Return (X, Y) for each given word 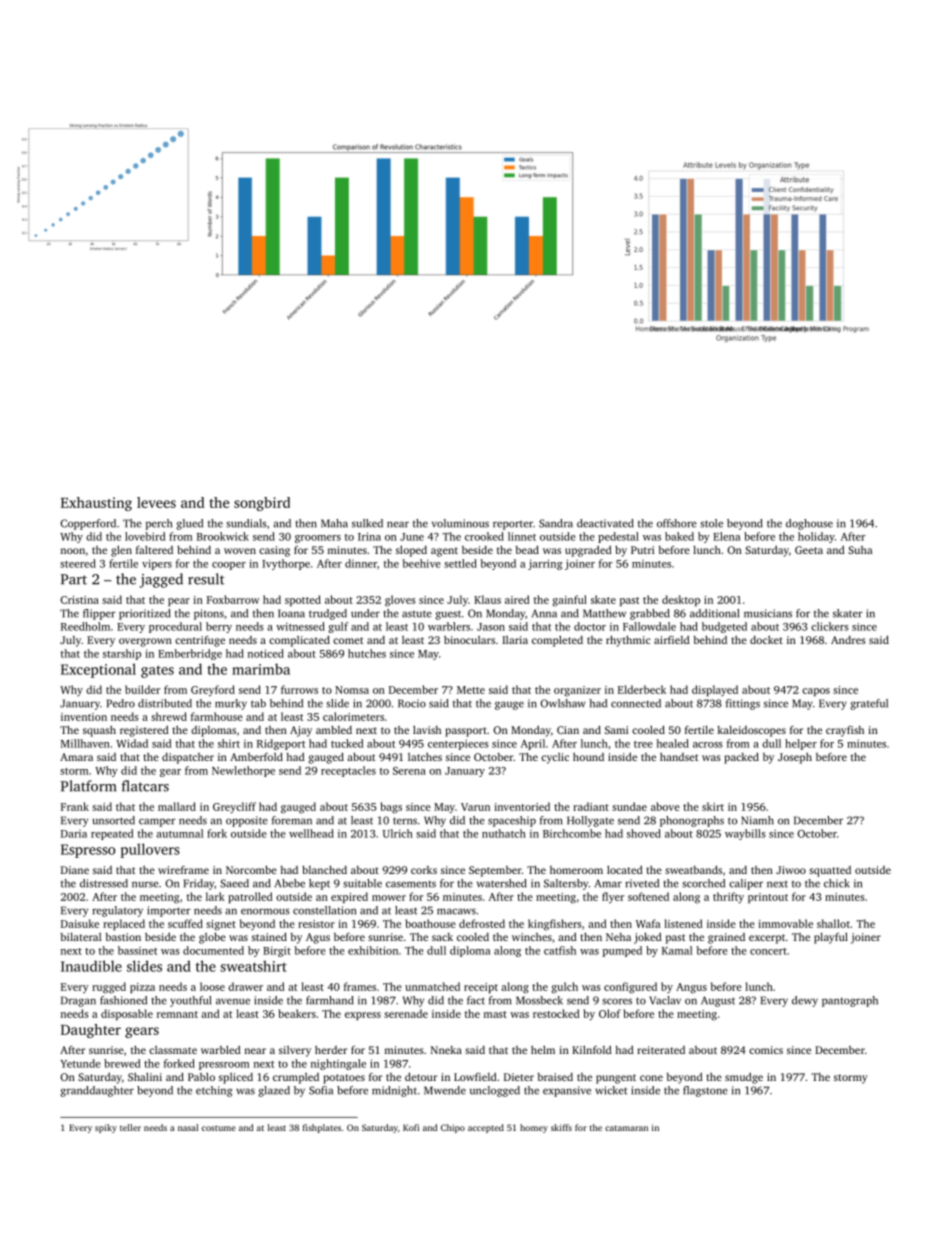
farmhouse (217, 716)
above (665, 806)
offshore (677, 523)
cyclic (555, 758)
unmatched (432, 986)
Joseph (795, 758)
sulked (367, 523)
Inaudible (91, 966)
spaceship (512, 821)
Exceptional (98, 670)
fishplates (322, 1128)
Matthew (604, 613)
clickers (829, 626)
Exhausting (96, 504)
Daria (74, 834)
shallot (833, 923)
